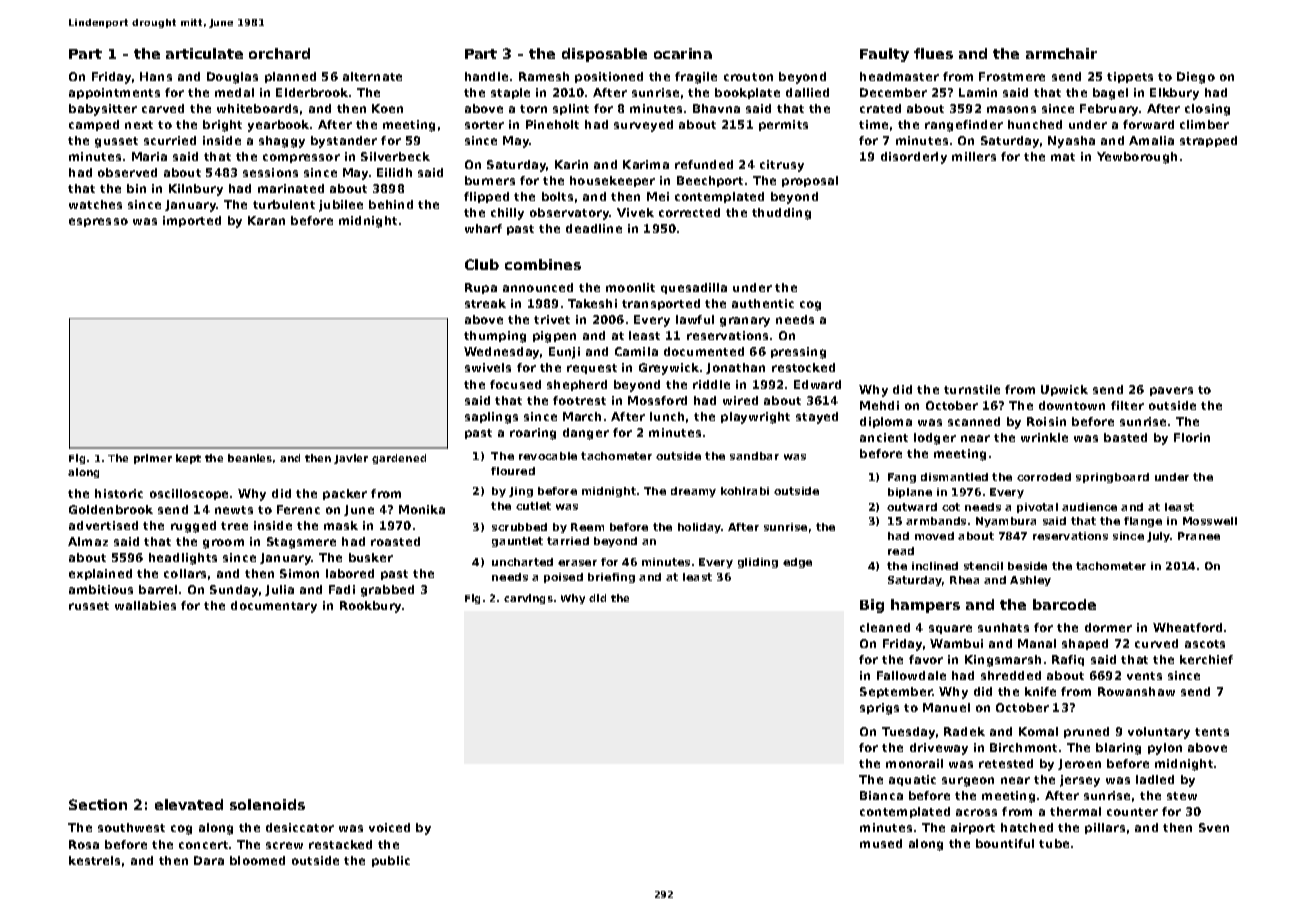 This image has width=1308, height=924. Describe the element at coordinates (817, 384) in the image. I see `Edward` at that location.
